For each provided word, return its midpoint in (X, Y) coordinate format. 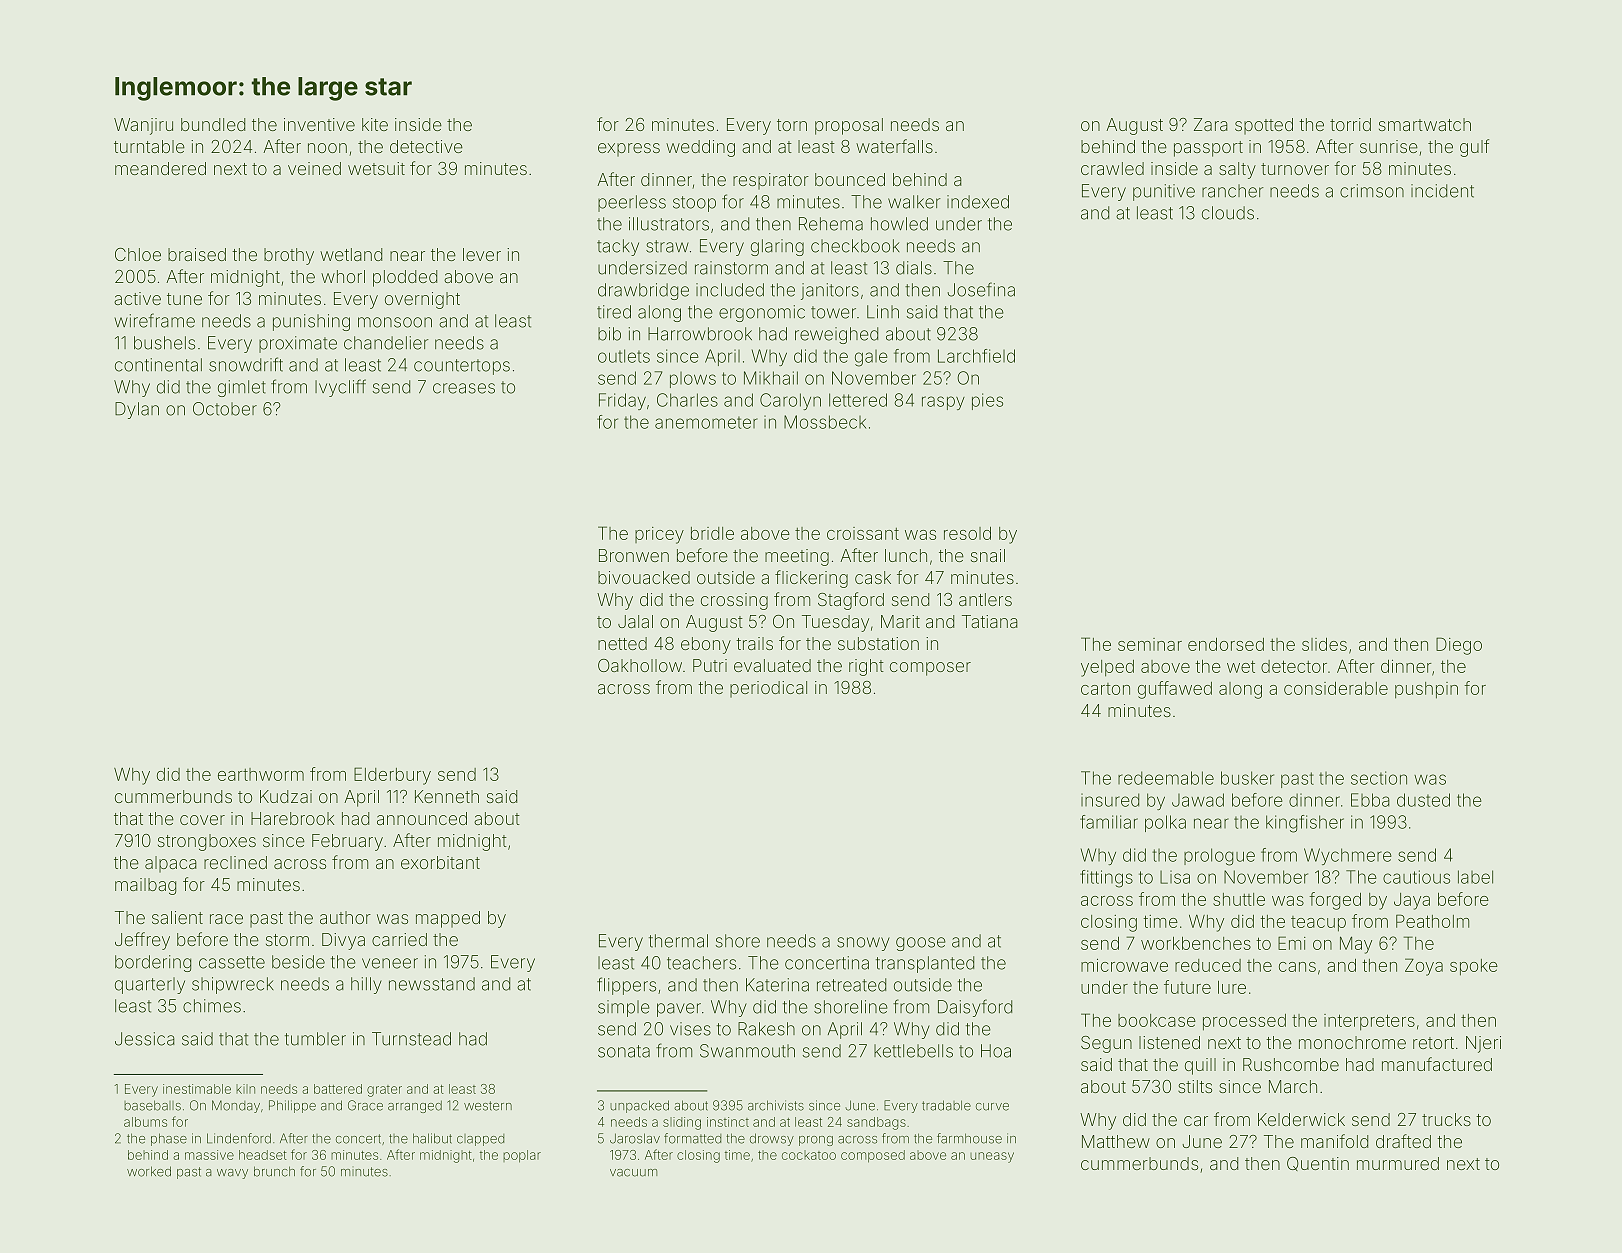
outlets (624, 356)
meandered (160, 168)
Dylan (137, 410)
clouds (1228, 213)
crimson (1372, 191)
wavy (232, 1174)
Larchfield (976, 356)
